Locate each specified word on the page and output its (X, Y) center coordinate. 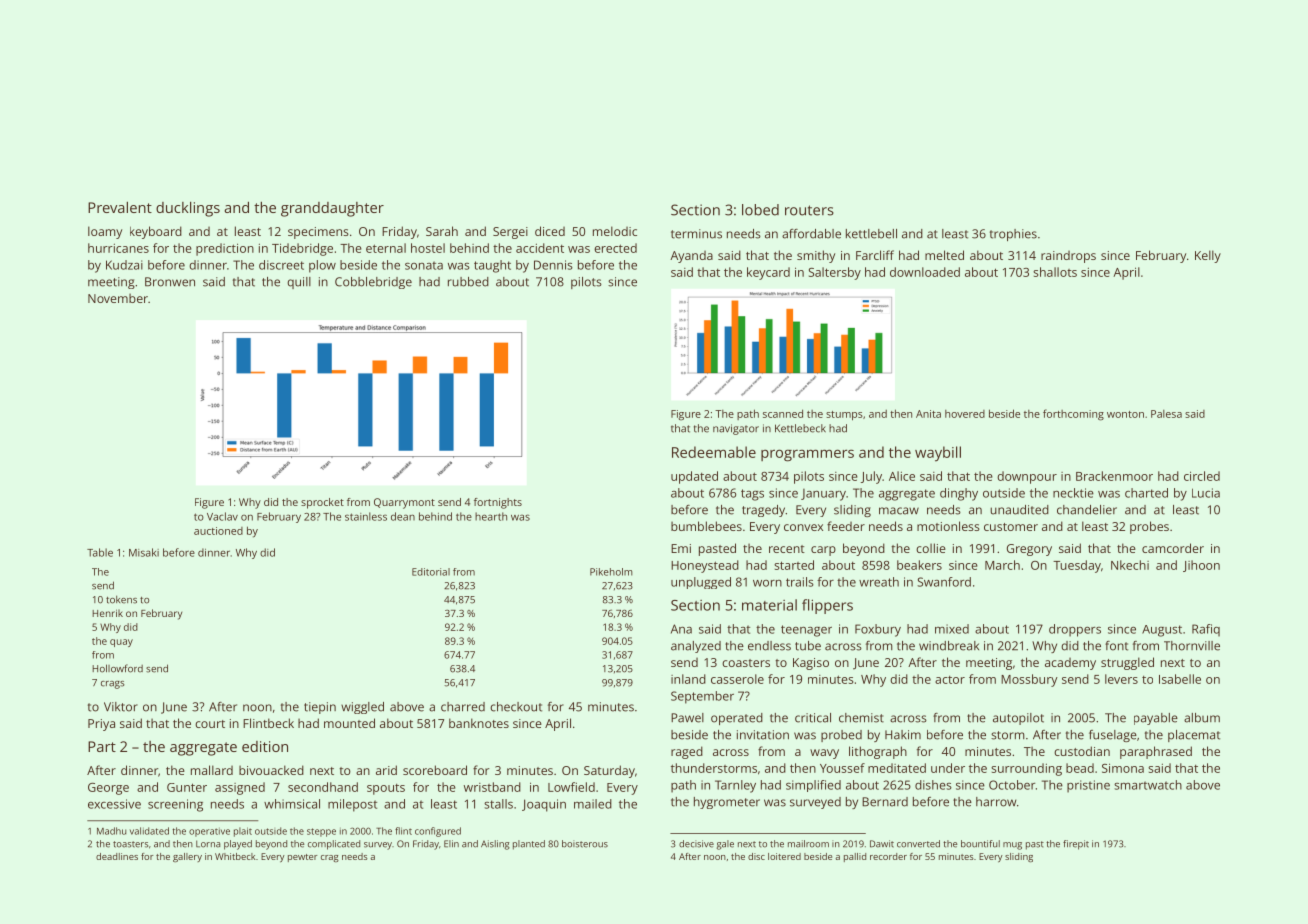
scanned (783, 413)
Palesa (1166, 414)
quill (299, 283)
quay (121, 643)
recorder (888, 856)
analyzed (696, 647)
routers (809, 210)
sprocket (322, 503)
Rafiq (1206, 630)
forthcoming (1073, 415)
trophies (1013, 235)
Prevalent (120, 207)
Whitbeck (235, 856)
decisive (696, 844)
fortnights (498, 503)
